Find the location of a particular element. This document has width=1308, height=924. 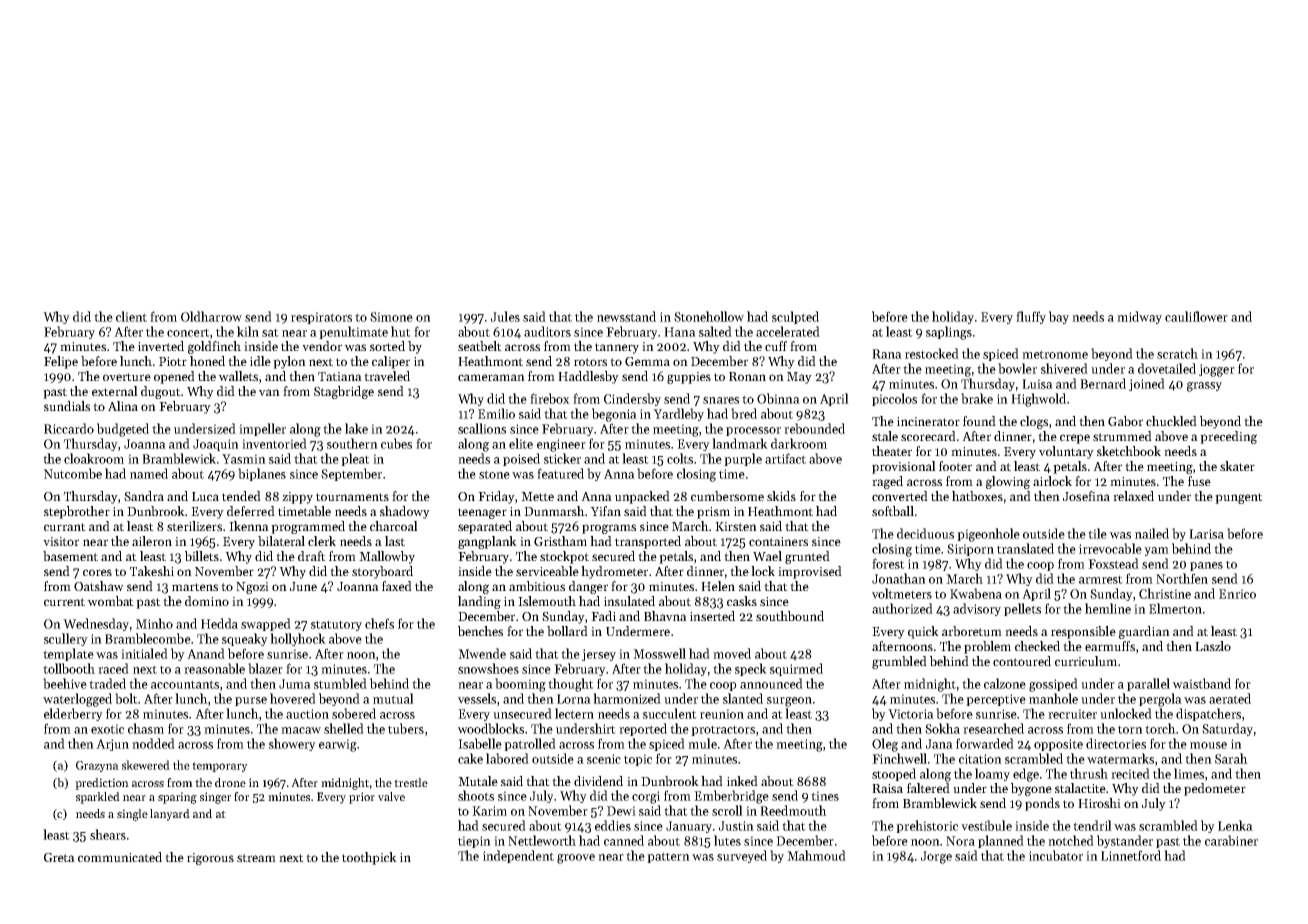

canned is located at coordinates (624, 840).
